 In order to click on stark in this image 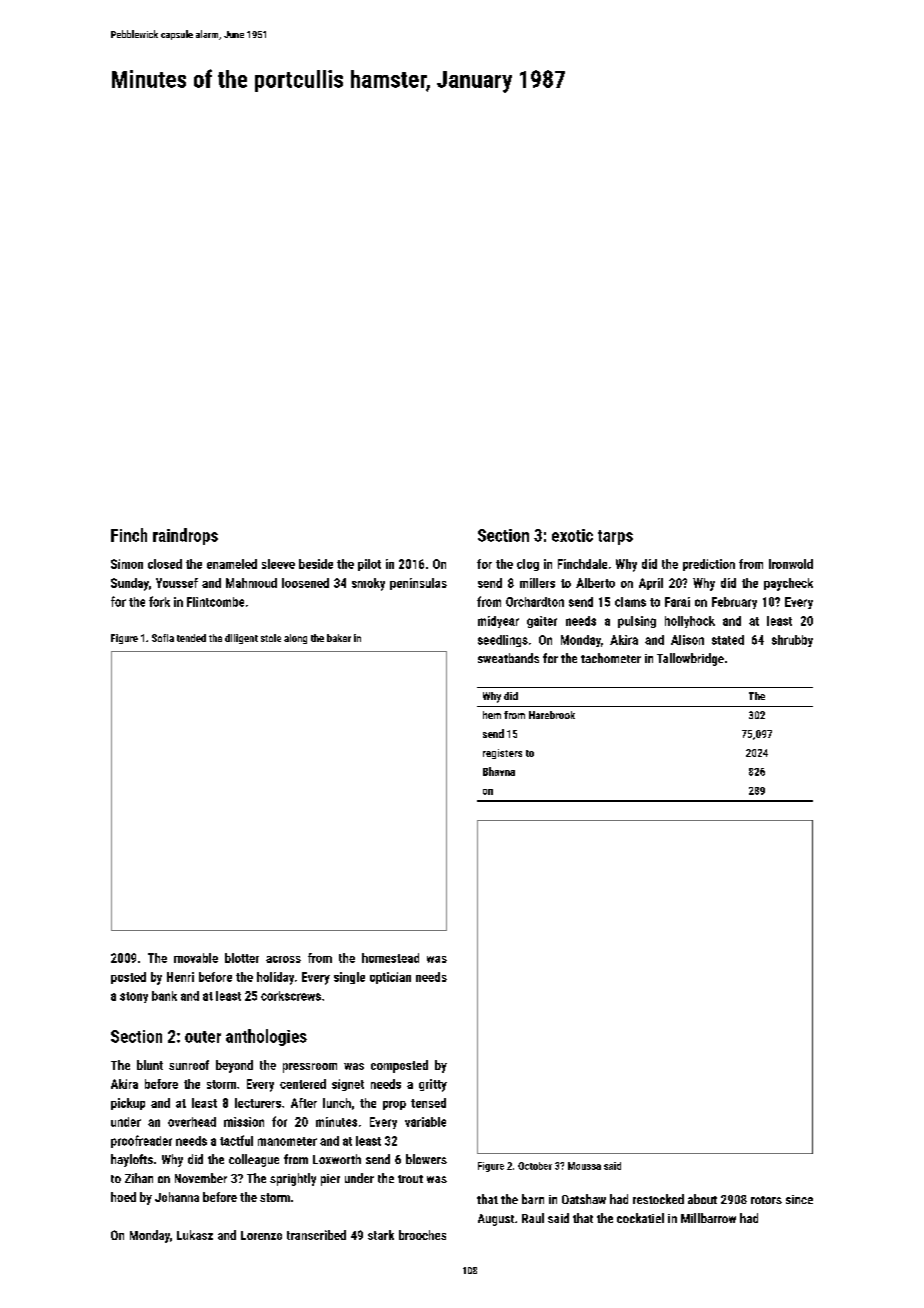, I will do `click(381, 1235)`.
